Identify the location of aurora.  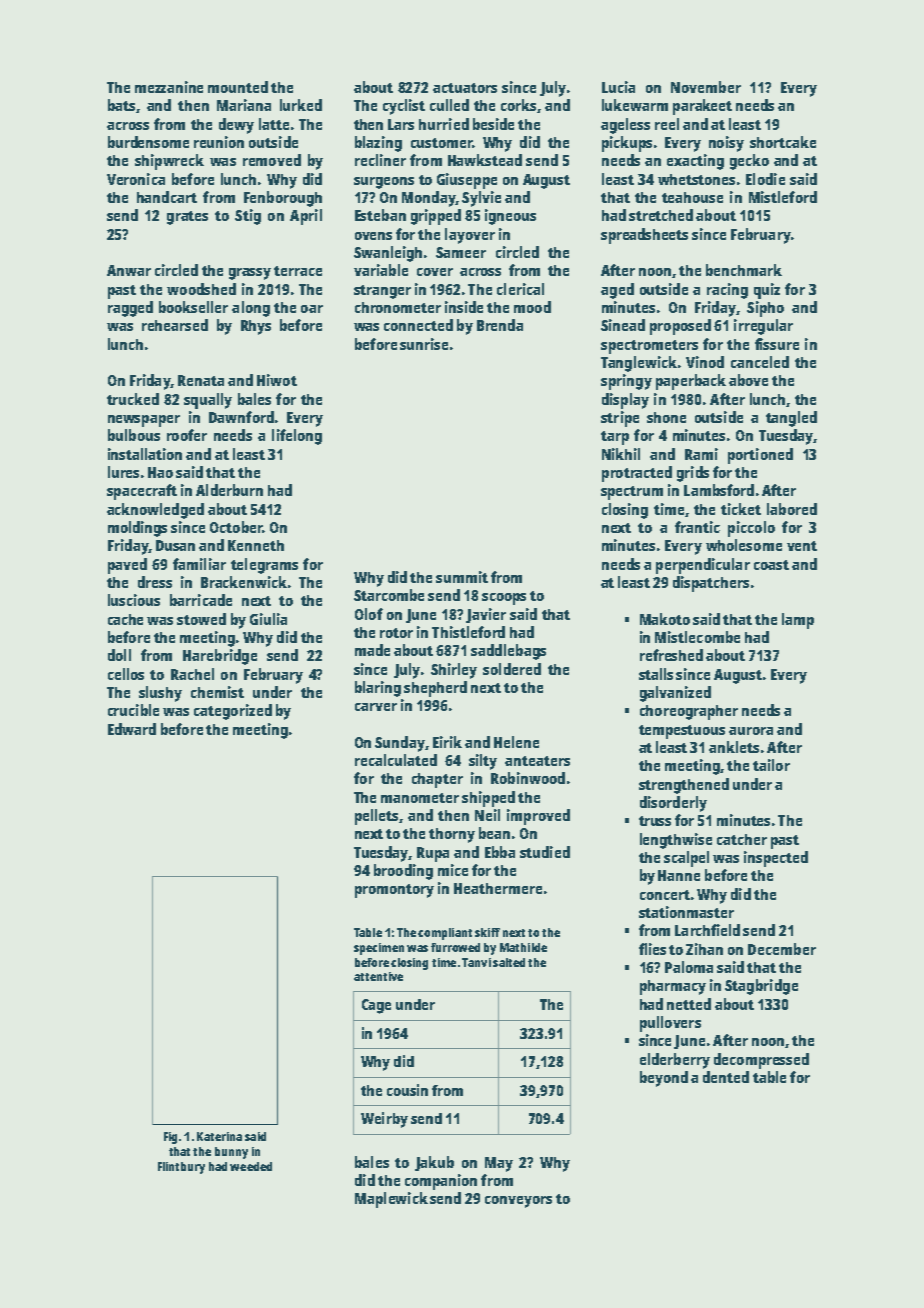
(751, 731).
